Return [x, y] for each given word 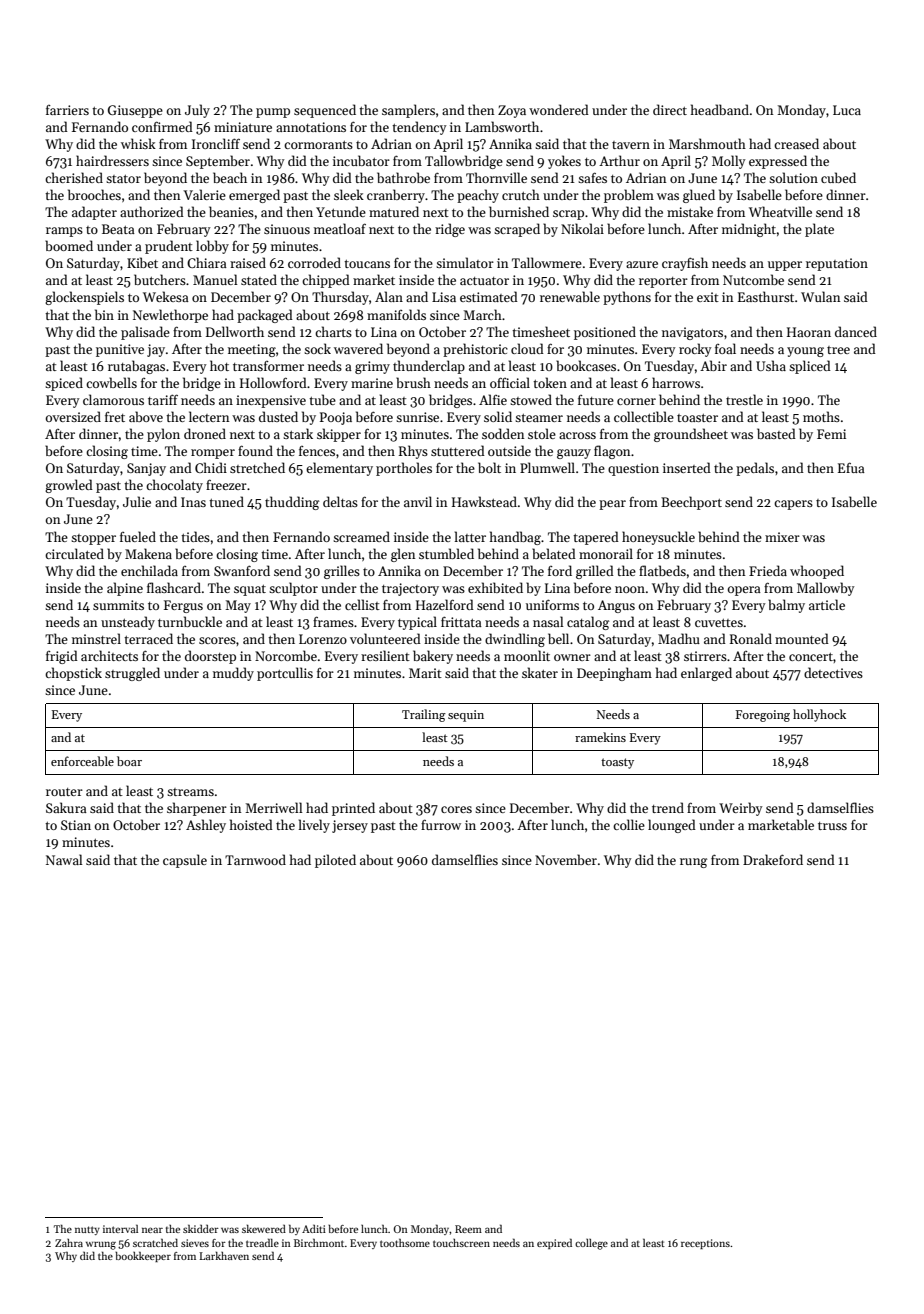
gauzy [574, 454]
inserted [687, 467]
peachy [478, 196]
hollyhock [819, 715]
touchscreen [461, 1243]
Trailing [424, 715]
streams [190, 792]
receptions [705, 1244]
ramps [64, 232]
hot [219, 365]
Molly [728, 162]
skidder [201, 1228]
